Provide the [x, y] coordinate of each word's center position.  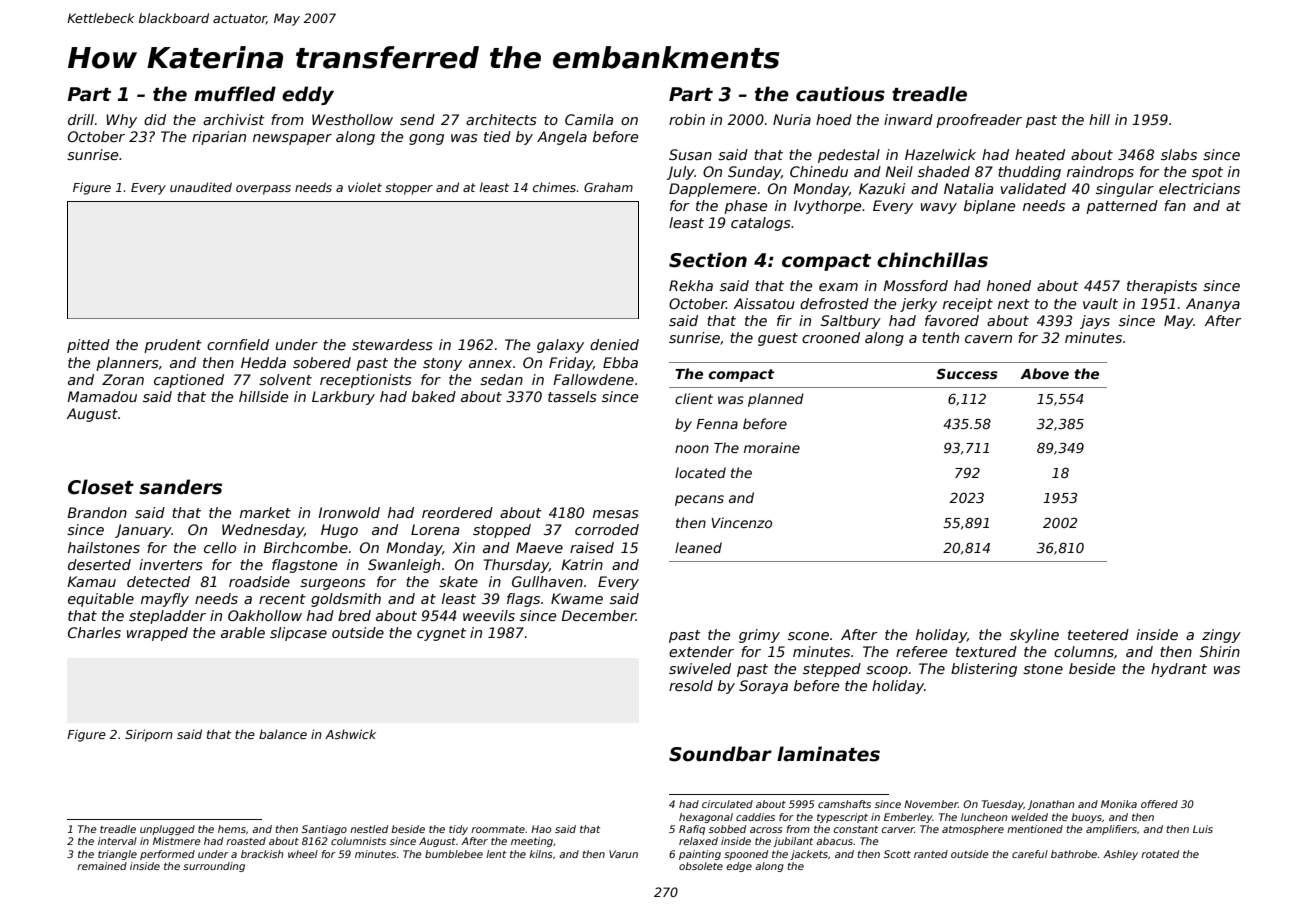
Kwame [577, 598]
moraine [772, 447]
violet [365, 187]
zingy [1221, 636]
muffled [235, 94]
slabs [1179, 154]
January [143, 531]
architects [501, 119]
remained [102, 866]
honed [1009, 285]
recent [282, 599]
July [680, 173]
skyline [1034, 636]
